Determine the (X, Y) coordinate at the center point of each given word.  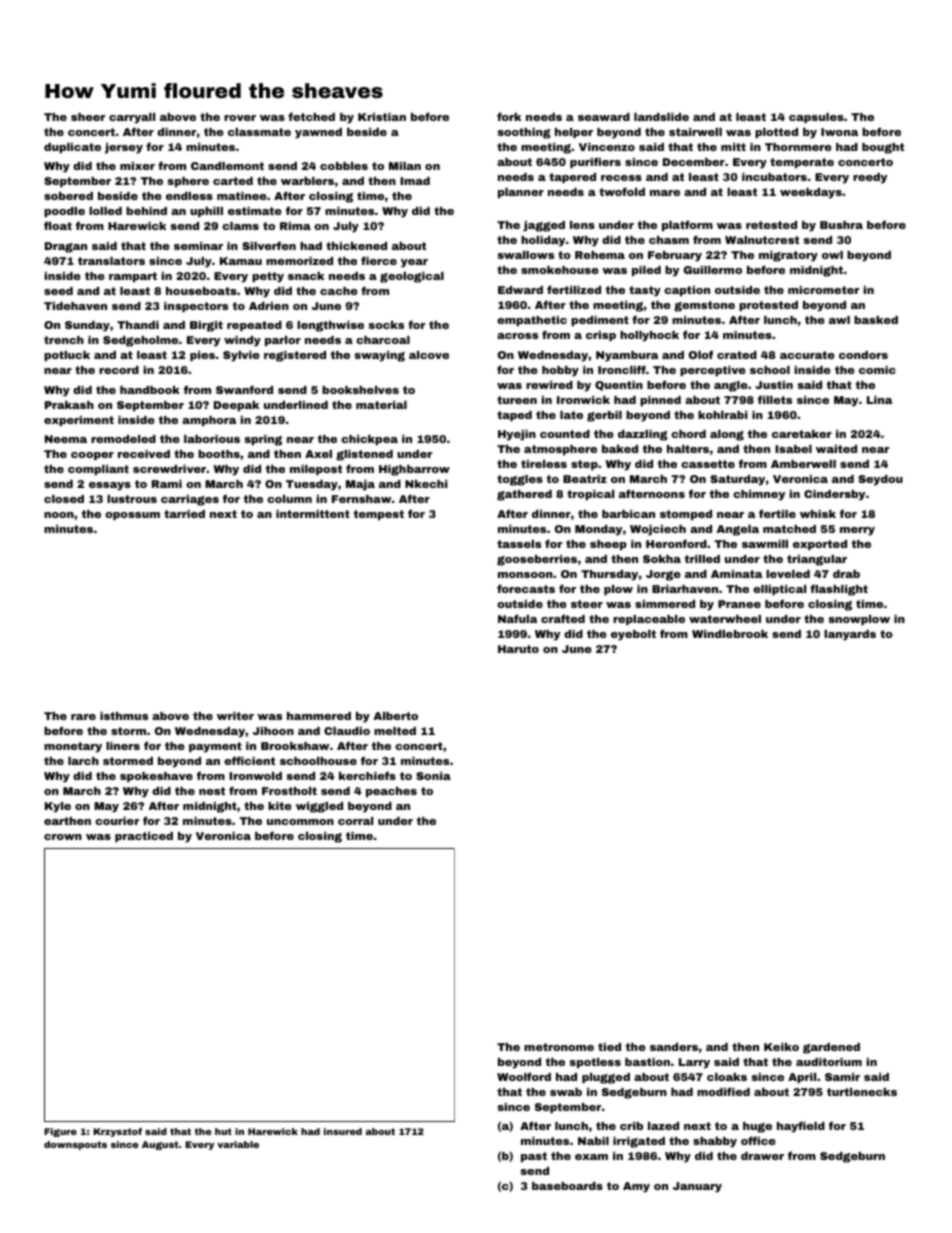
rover (240, 118)
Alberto (396, 716)
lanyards (850, 635)
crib (631, 1126)
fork (509, 116)
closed (64, 499)
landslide (661, 117)
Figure (60, 1132)
